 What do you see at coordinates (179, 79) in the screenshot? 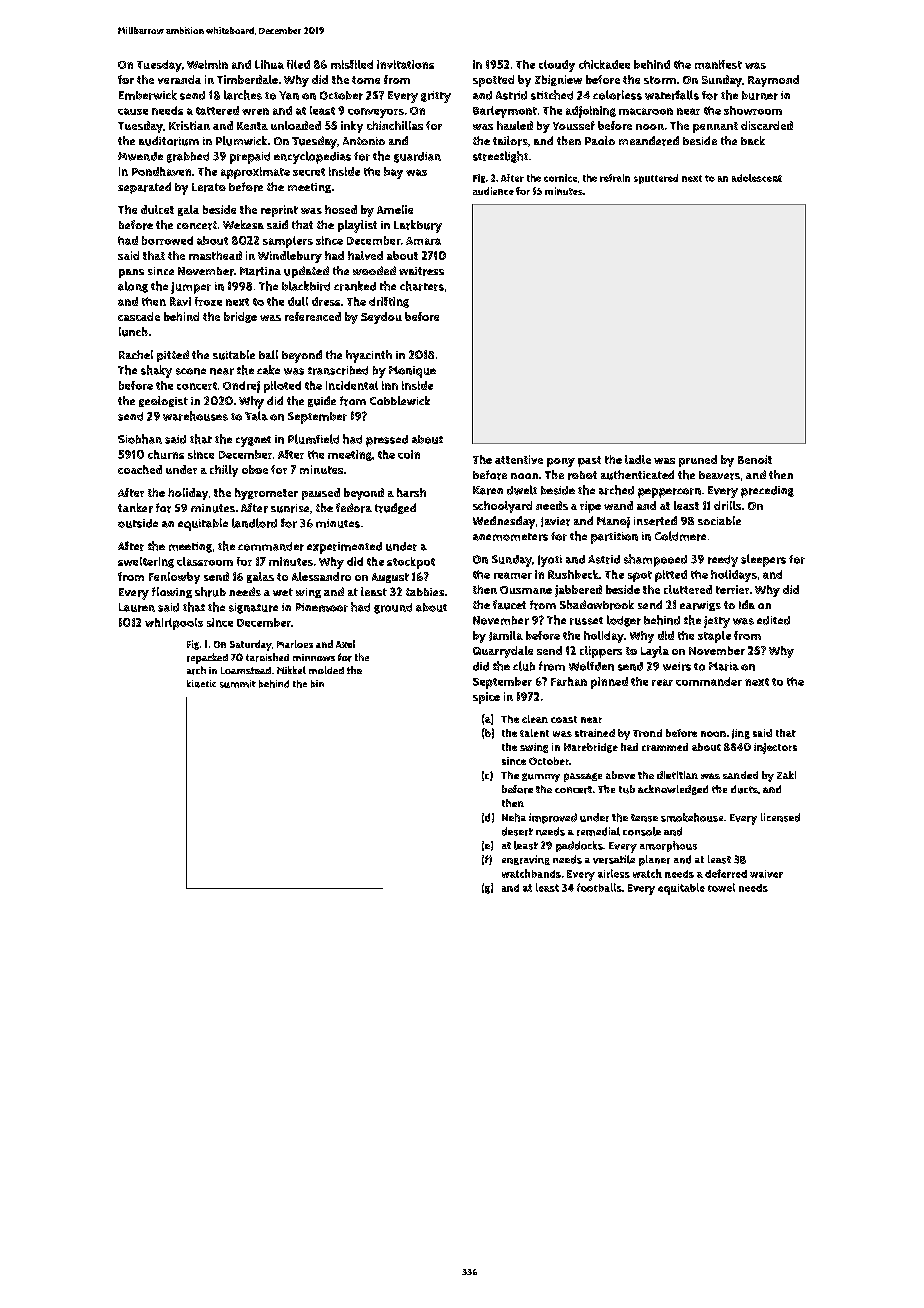
I see `veranda` at bounding box center [179, 79].
